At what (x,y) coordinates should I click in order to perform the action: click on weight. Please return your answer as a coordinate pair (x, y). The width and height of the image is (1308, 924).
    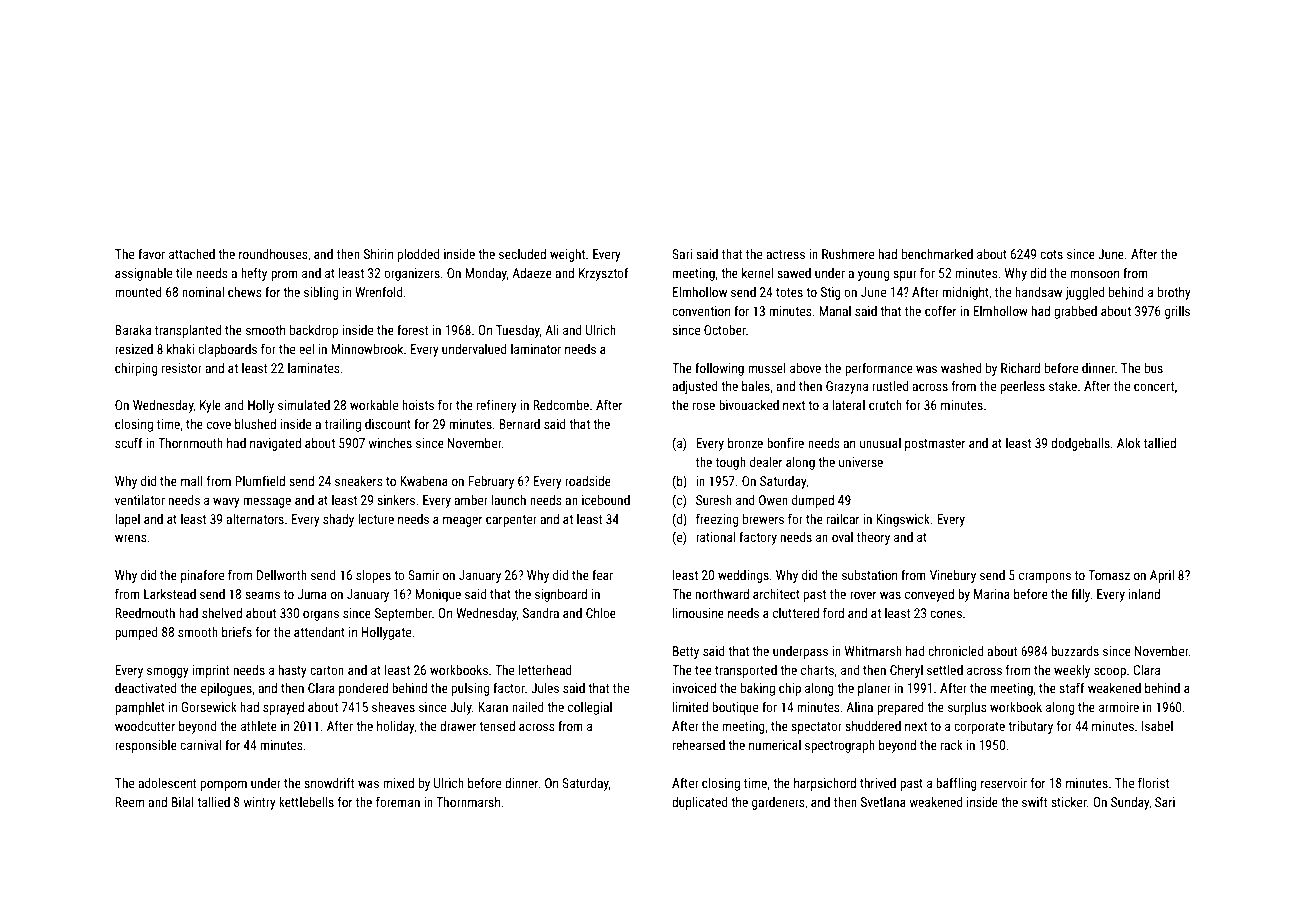
    Looking at the image, I should click on (567, 255).
